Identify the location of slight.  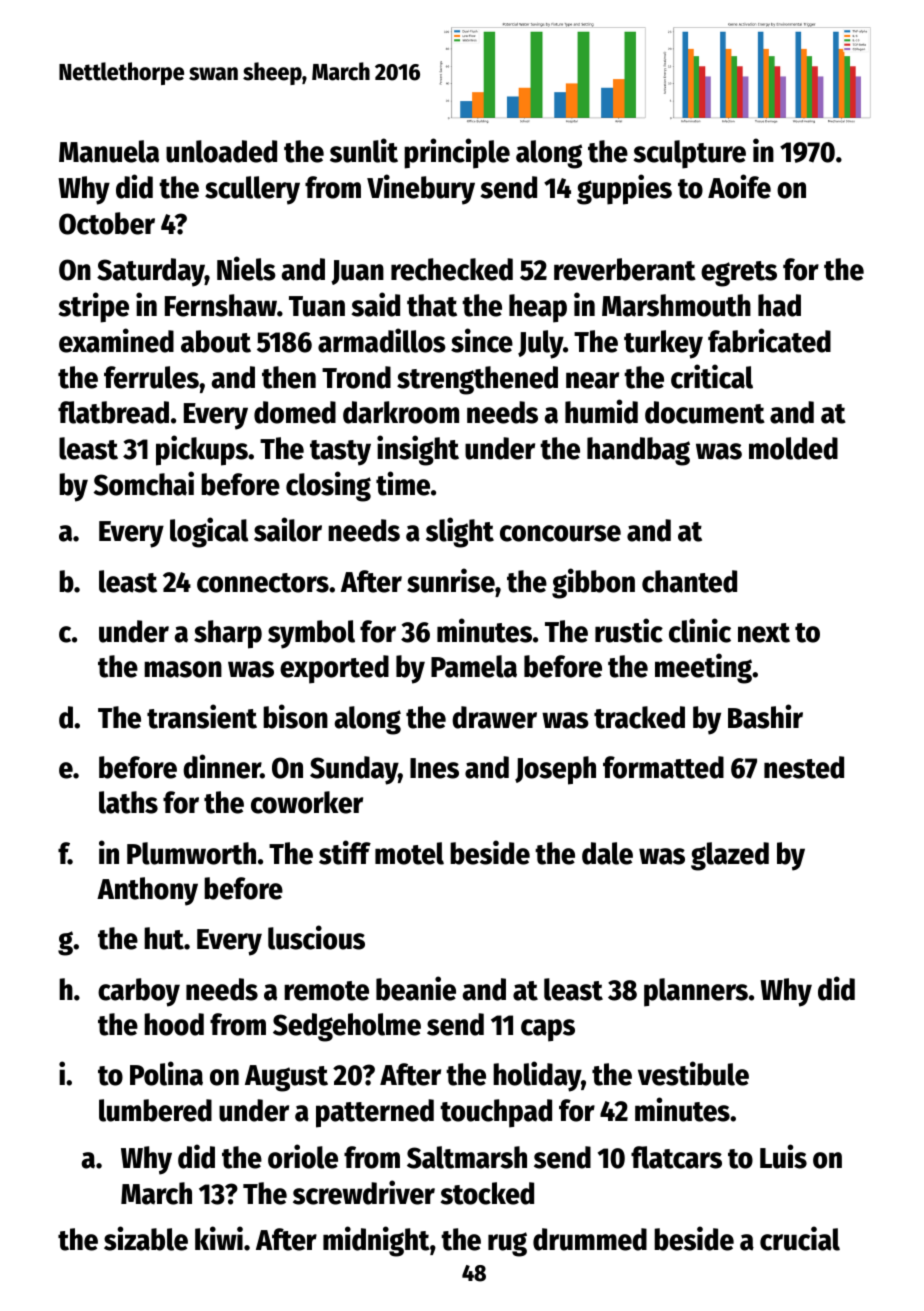
(460, 532).
